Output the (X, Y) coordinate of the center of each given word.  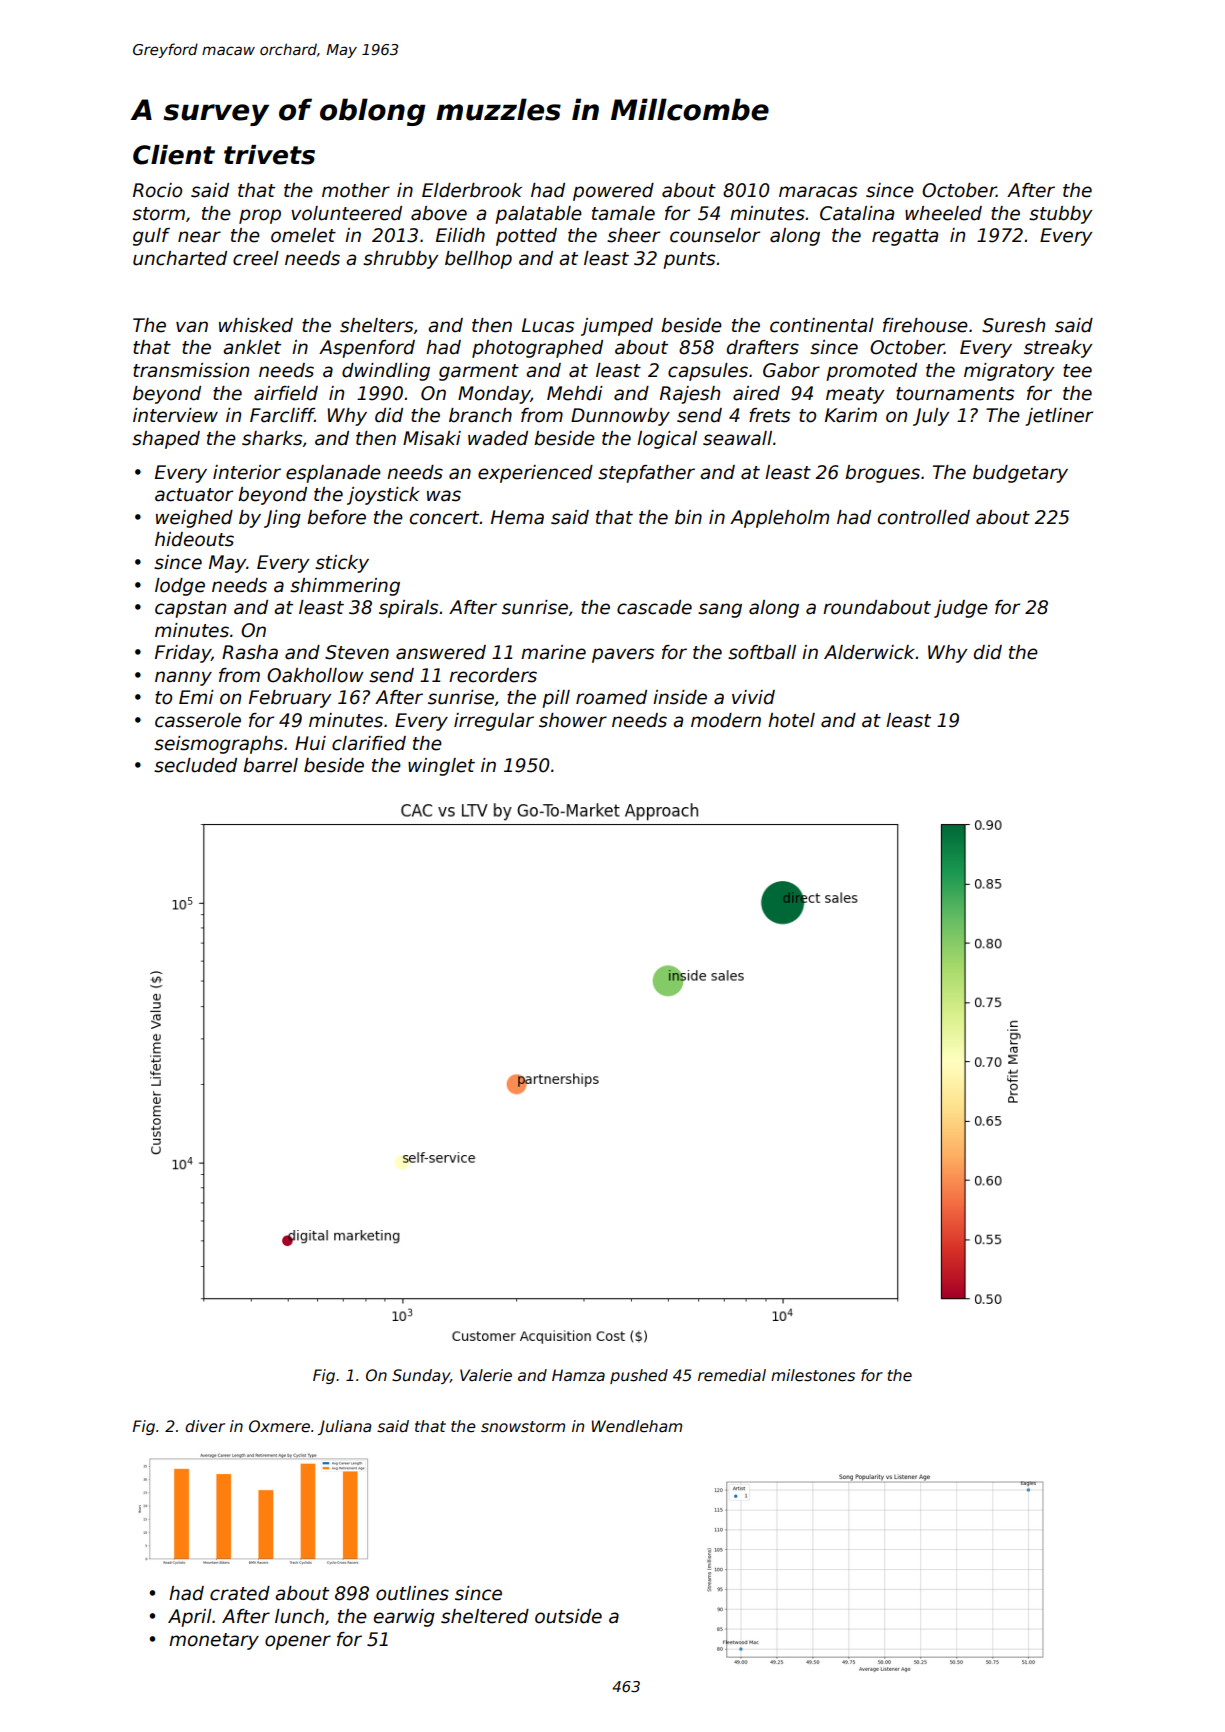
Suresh (1013, 325)
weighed (194, 519)
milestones (813, 1375)
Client (174, 155)
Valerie (486, 1375)
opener (298, 1642)
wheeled (943, 213)
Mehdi (575, 393)
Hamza (578, 1375)
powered (613, 192)
